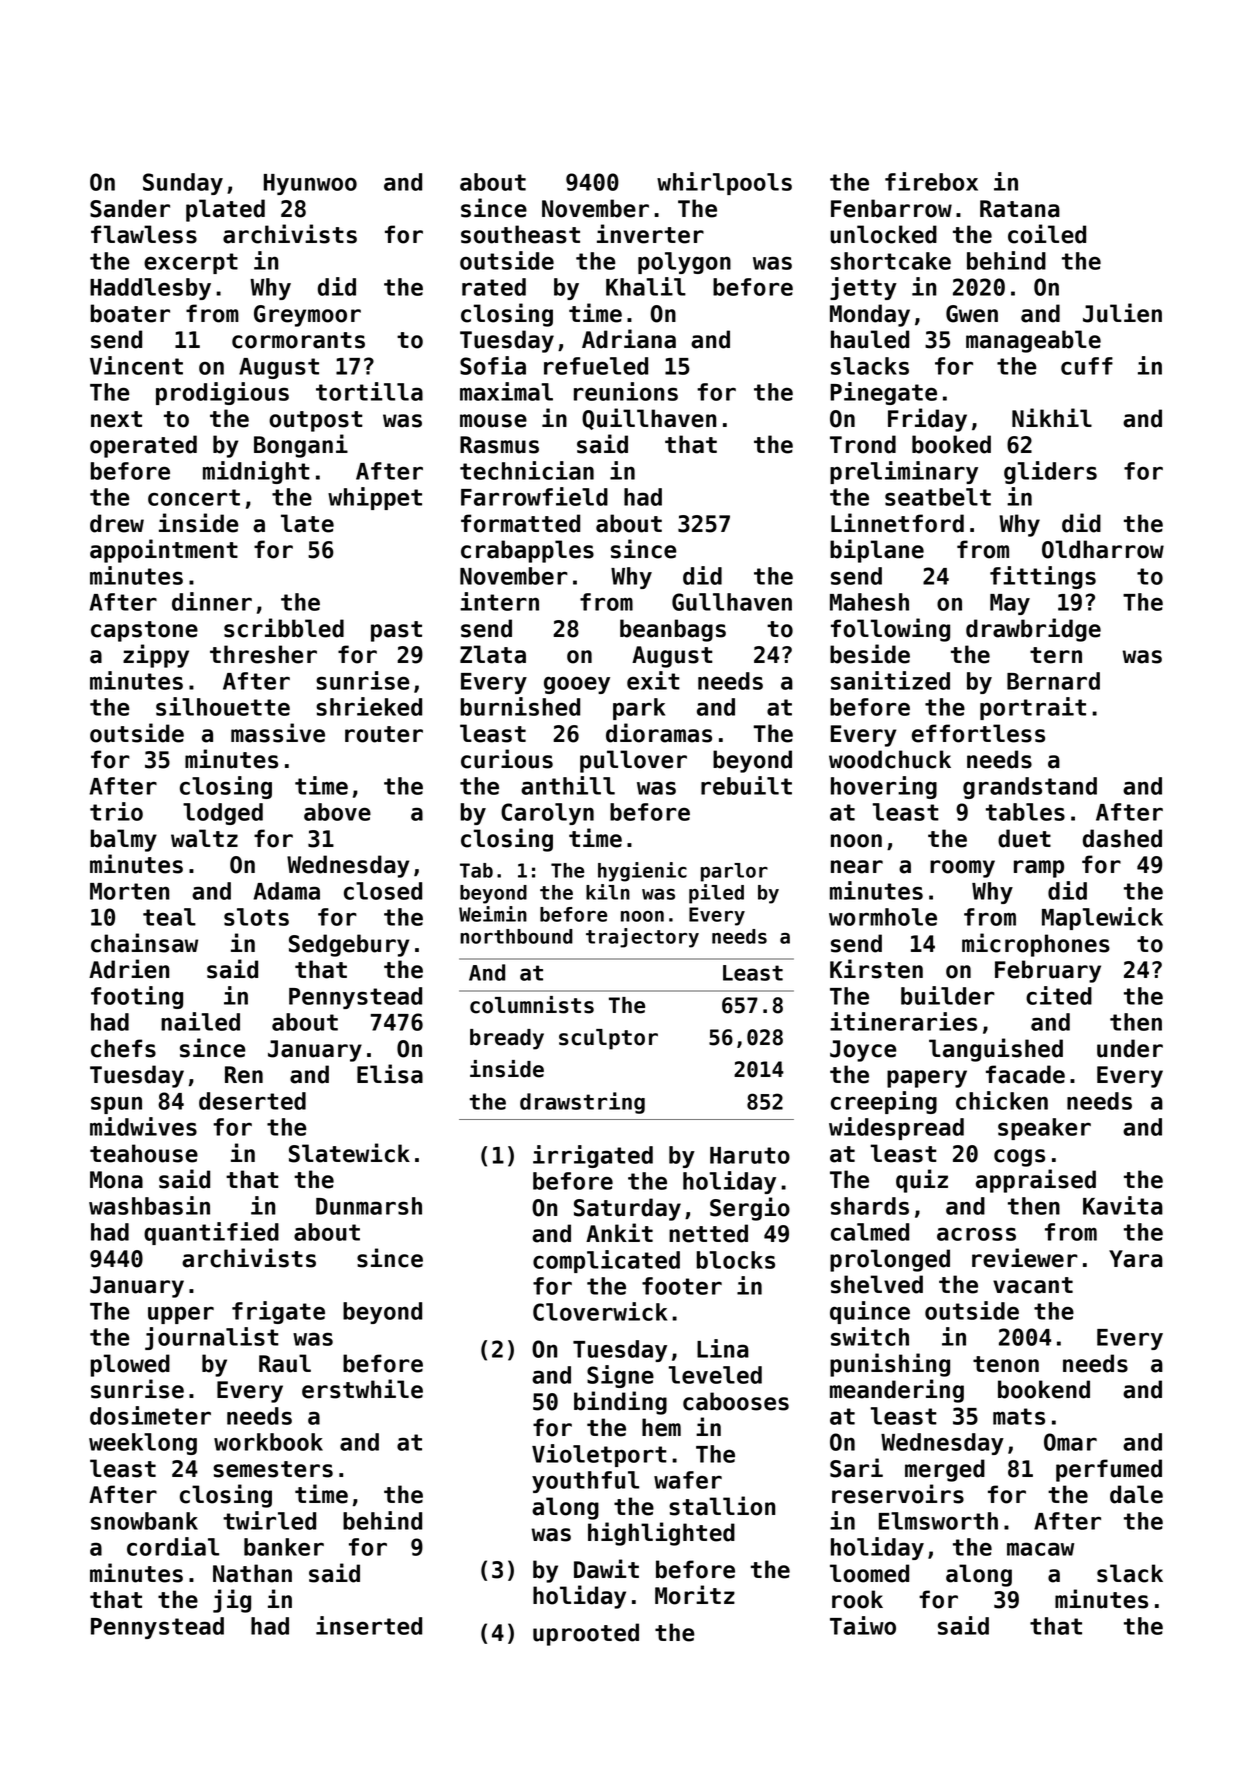 This screenshot has height=1772, width=1253. What do you see at coordinates (898, 1494) in the screenshot?
I see `reservoirs` at bounding box center [898, 1494].
